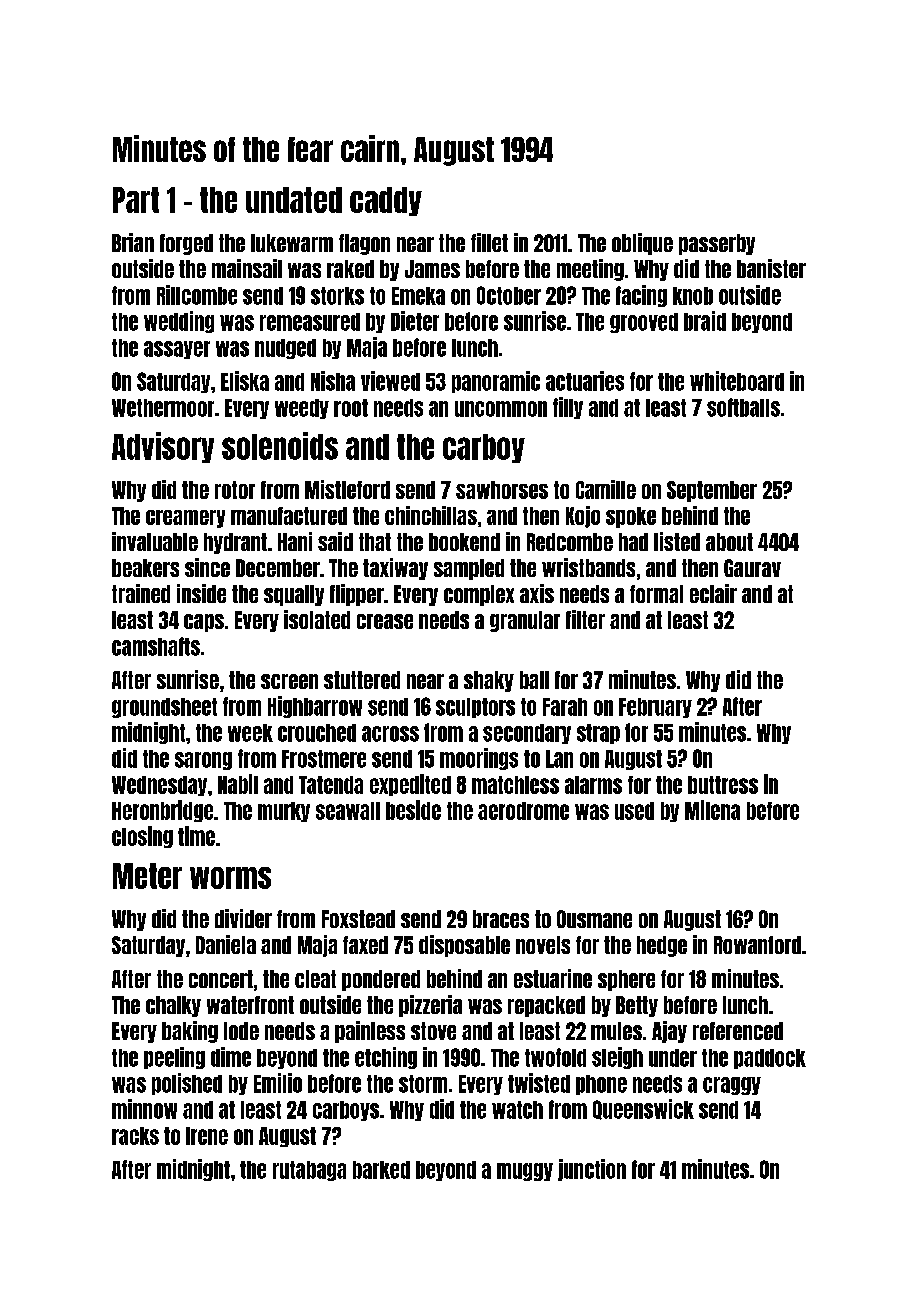  What do you see at coordinates (386, 201) in the image?
I see `caddy` at bounding box center [386, 201].
